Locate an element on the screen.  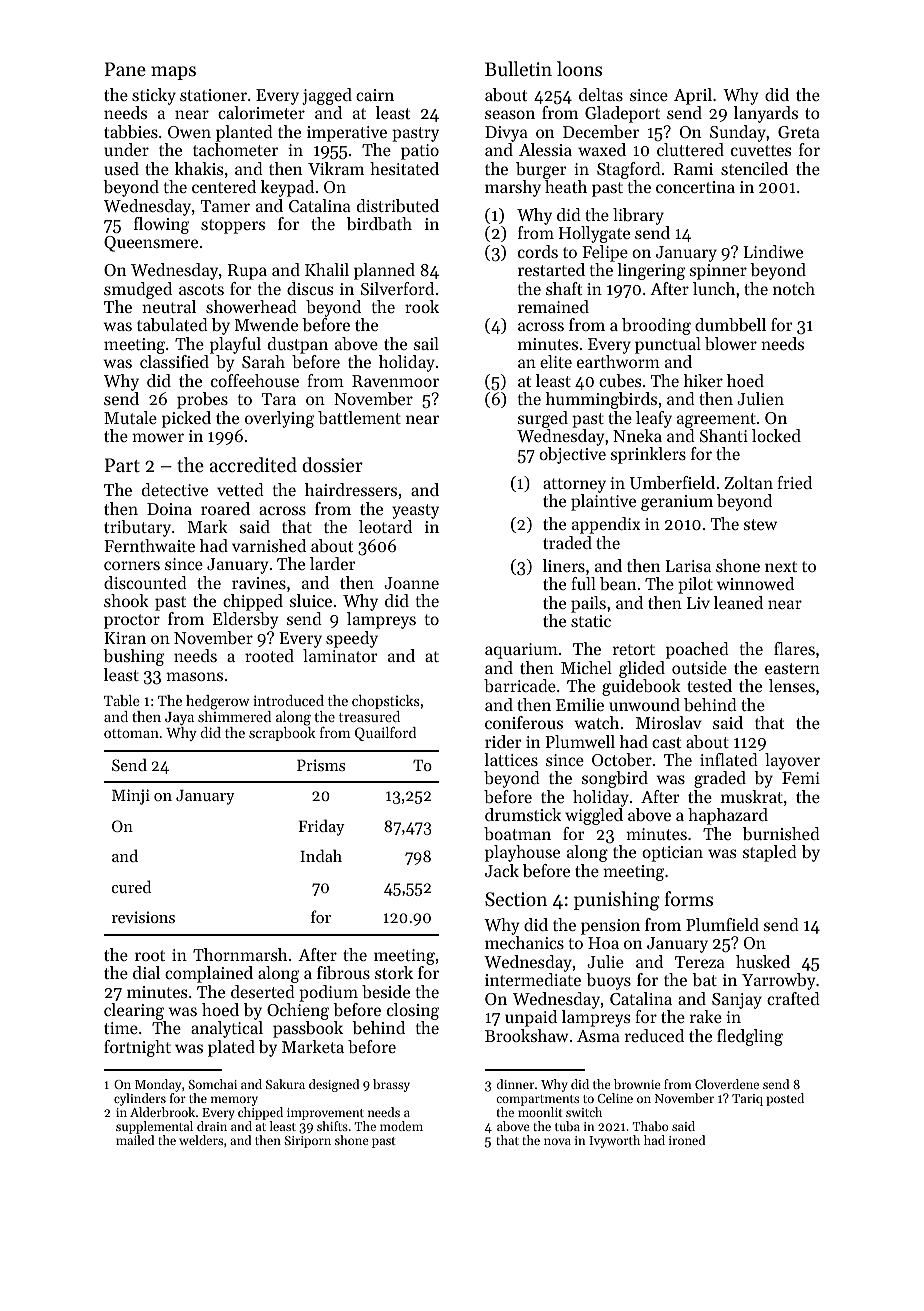
drain is located at coordinates (212, 1126).
